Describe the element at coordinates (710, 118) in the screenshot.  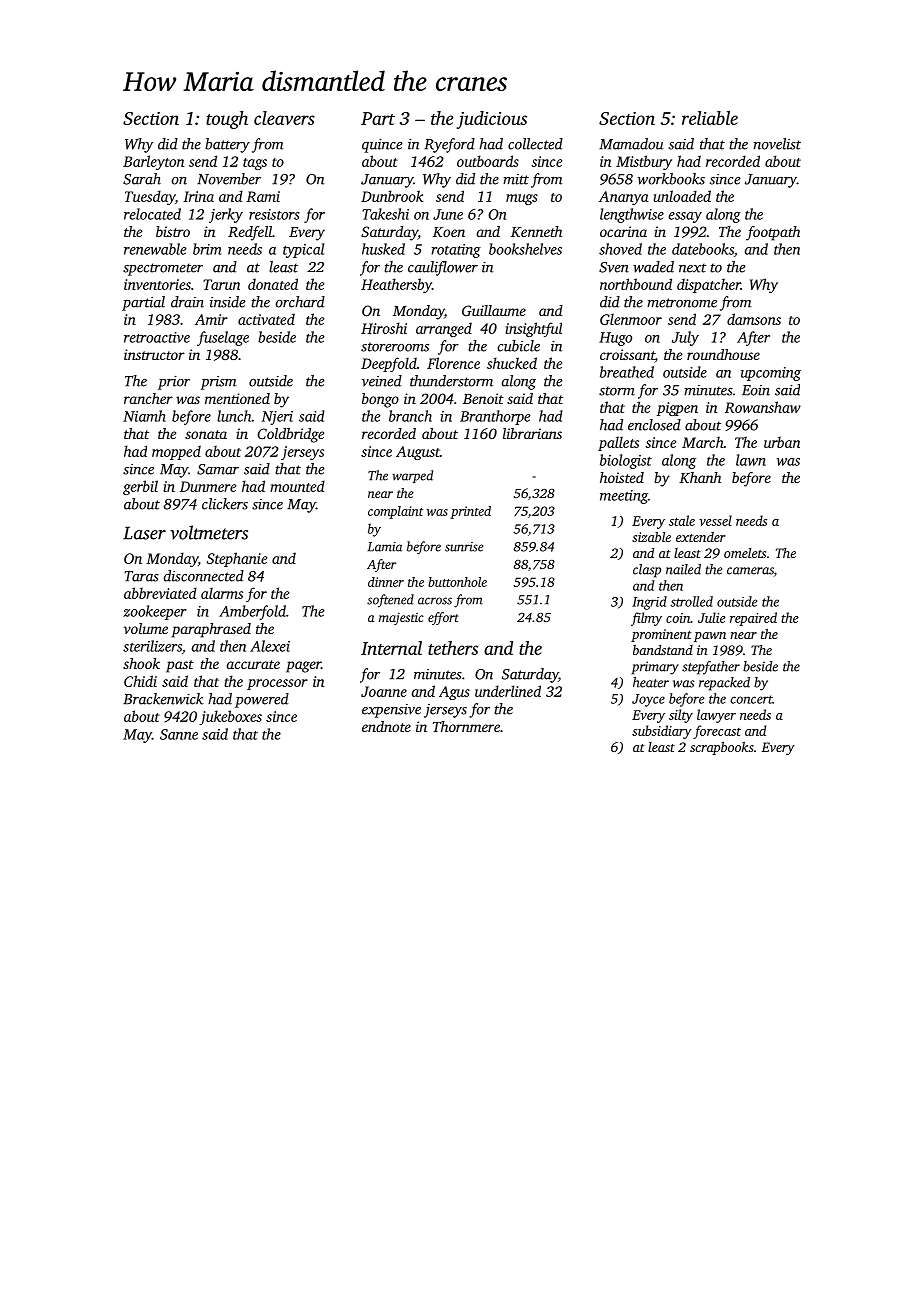
I see `reliable` at that location.
